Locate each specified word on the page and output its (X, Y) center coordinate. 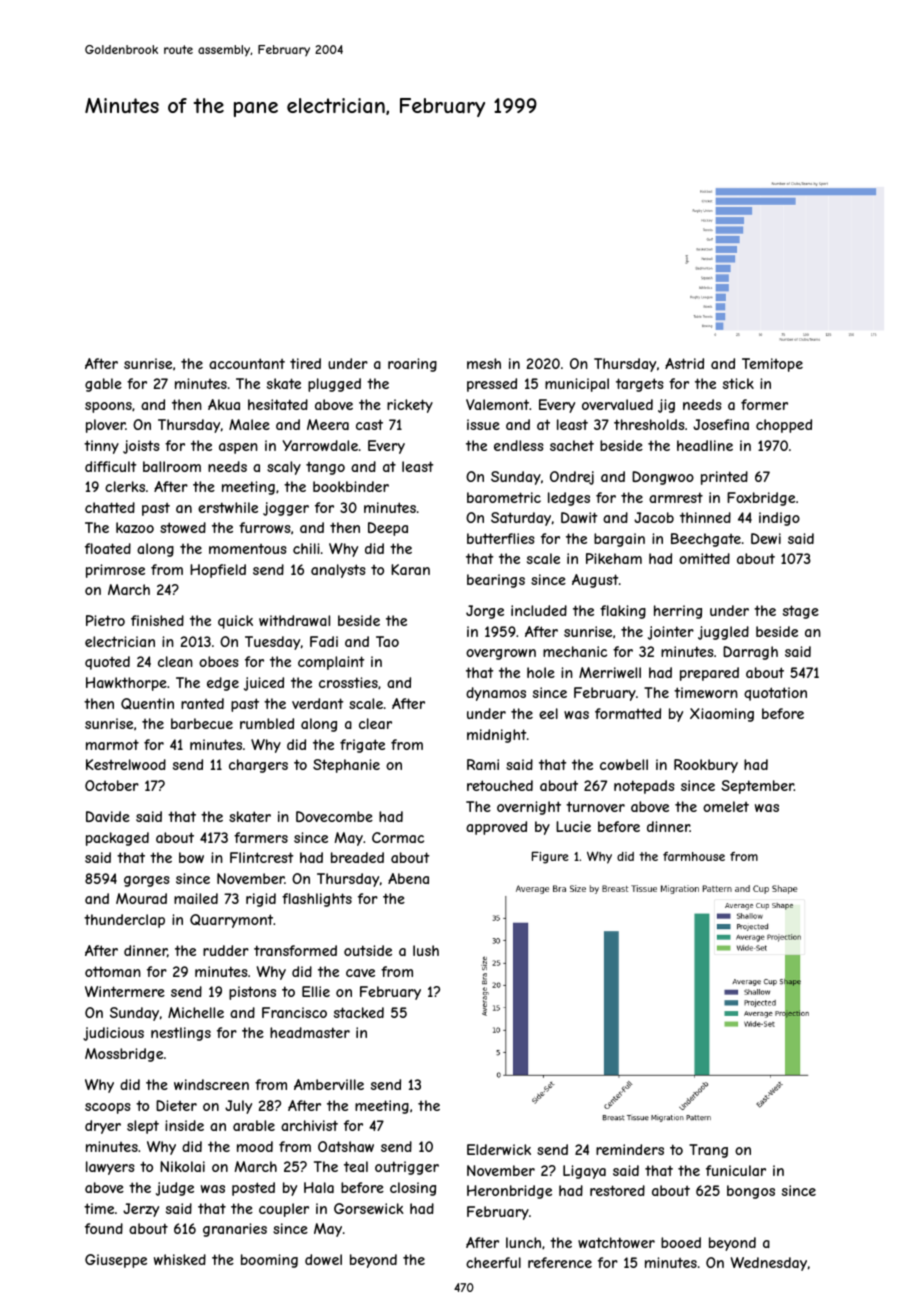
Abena (408, 878)
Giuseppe (116, 1261)
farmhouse (694, 856)
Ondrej (572, 478)
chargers (258, 766)
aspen (238, 448)
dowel (323, 1259)
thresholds (649, 424)
